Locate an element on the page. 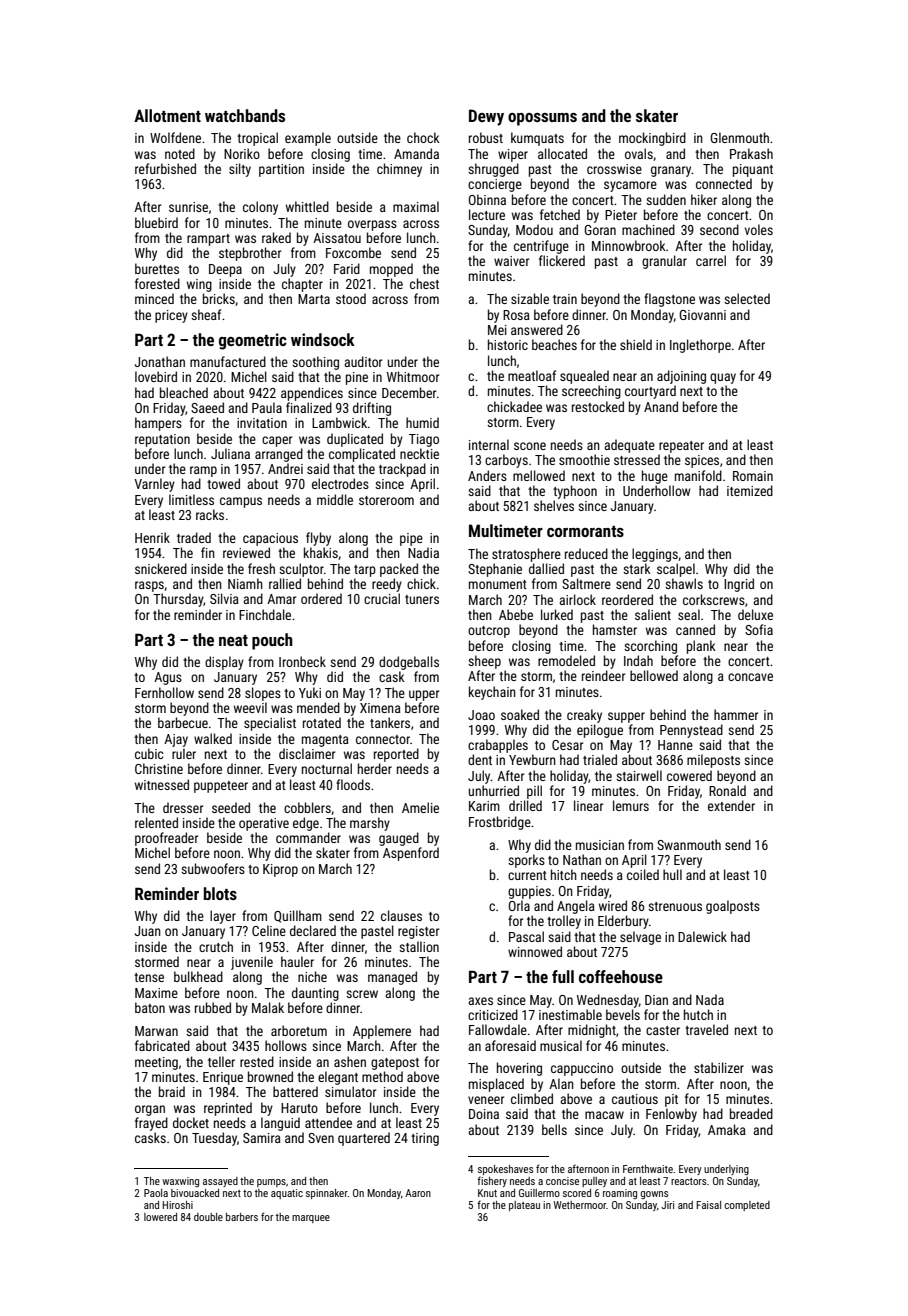 This document has width=908, height=1316. Aspenford is located at coordinates (411, 854).
